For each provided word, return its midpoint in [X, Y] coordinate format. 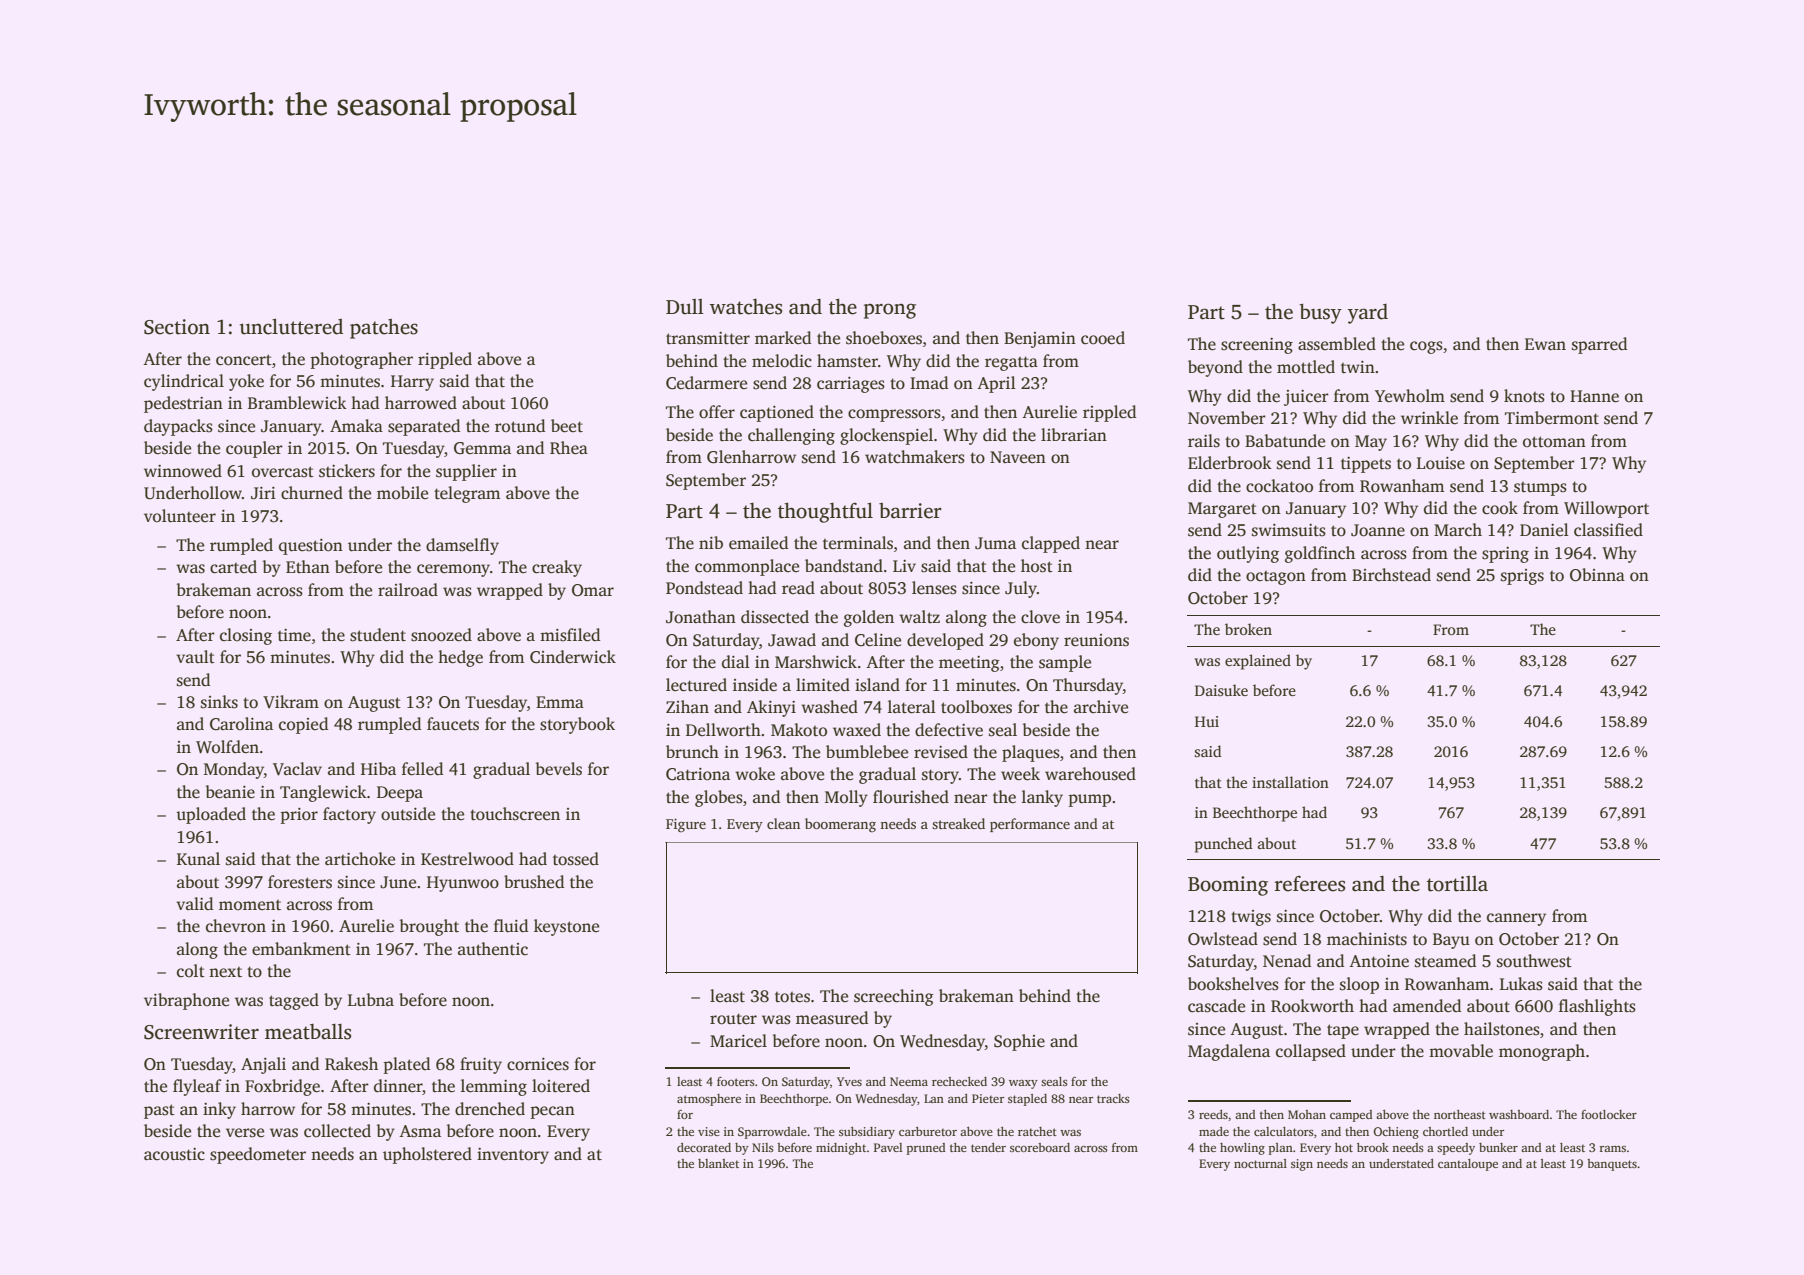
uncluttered [291, 326]
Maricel [738, 1041]
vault [195, 656]
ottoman [1554, 442]
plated [406, 1065]
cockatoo [1279, 486]
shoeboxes [884, 338]
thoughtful [825, 512]
